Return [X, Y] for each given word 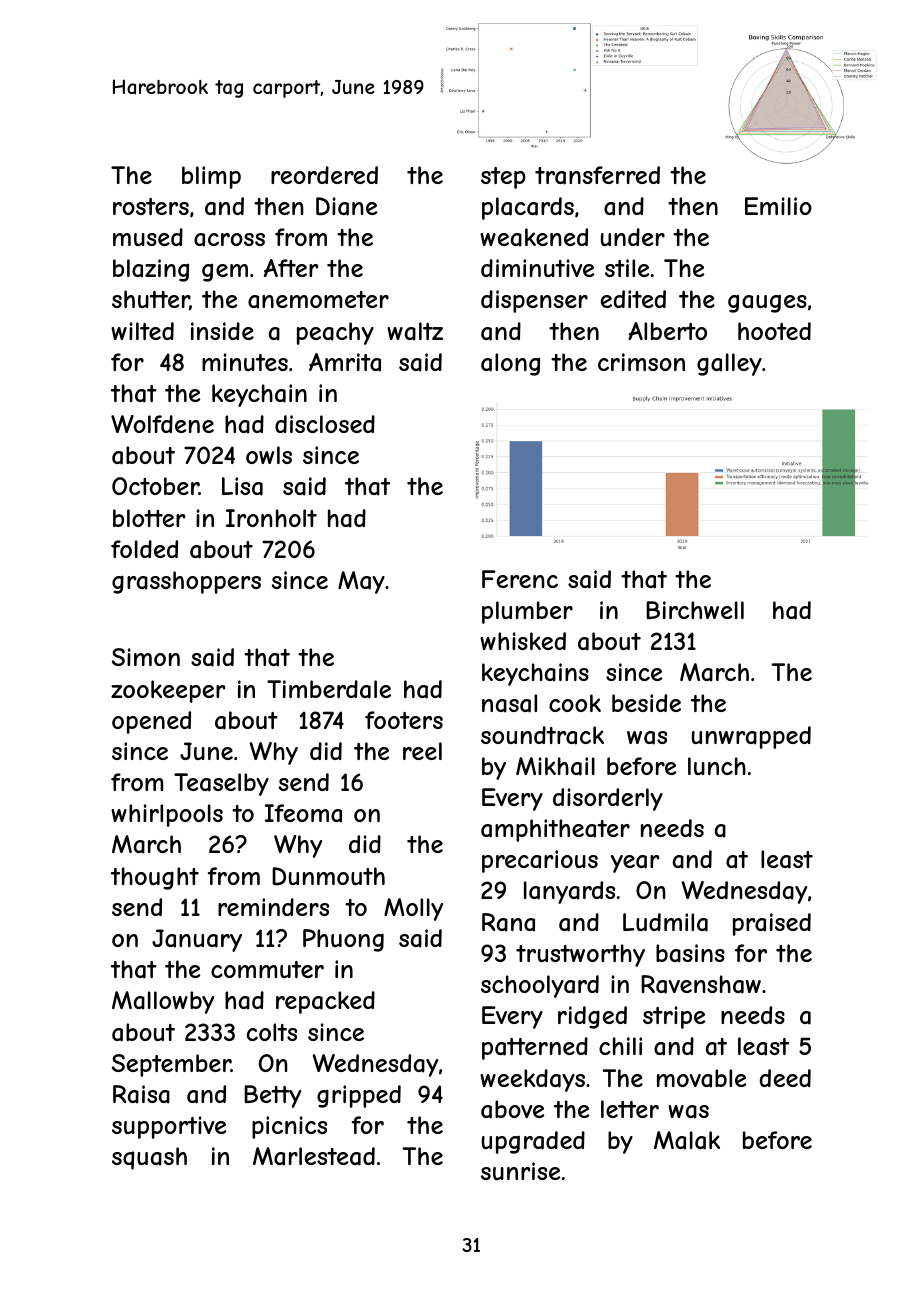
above [512, 1109]
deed [785, 1078]
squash [149, 1158]
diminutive [537, 268]
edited [633, 299]
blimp [211, 177]
